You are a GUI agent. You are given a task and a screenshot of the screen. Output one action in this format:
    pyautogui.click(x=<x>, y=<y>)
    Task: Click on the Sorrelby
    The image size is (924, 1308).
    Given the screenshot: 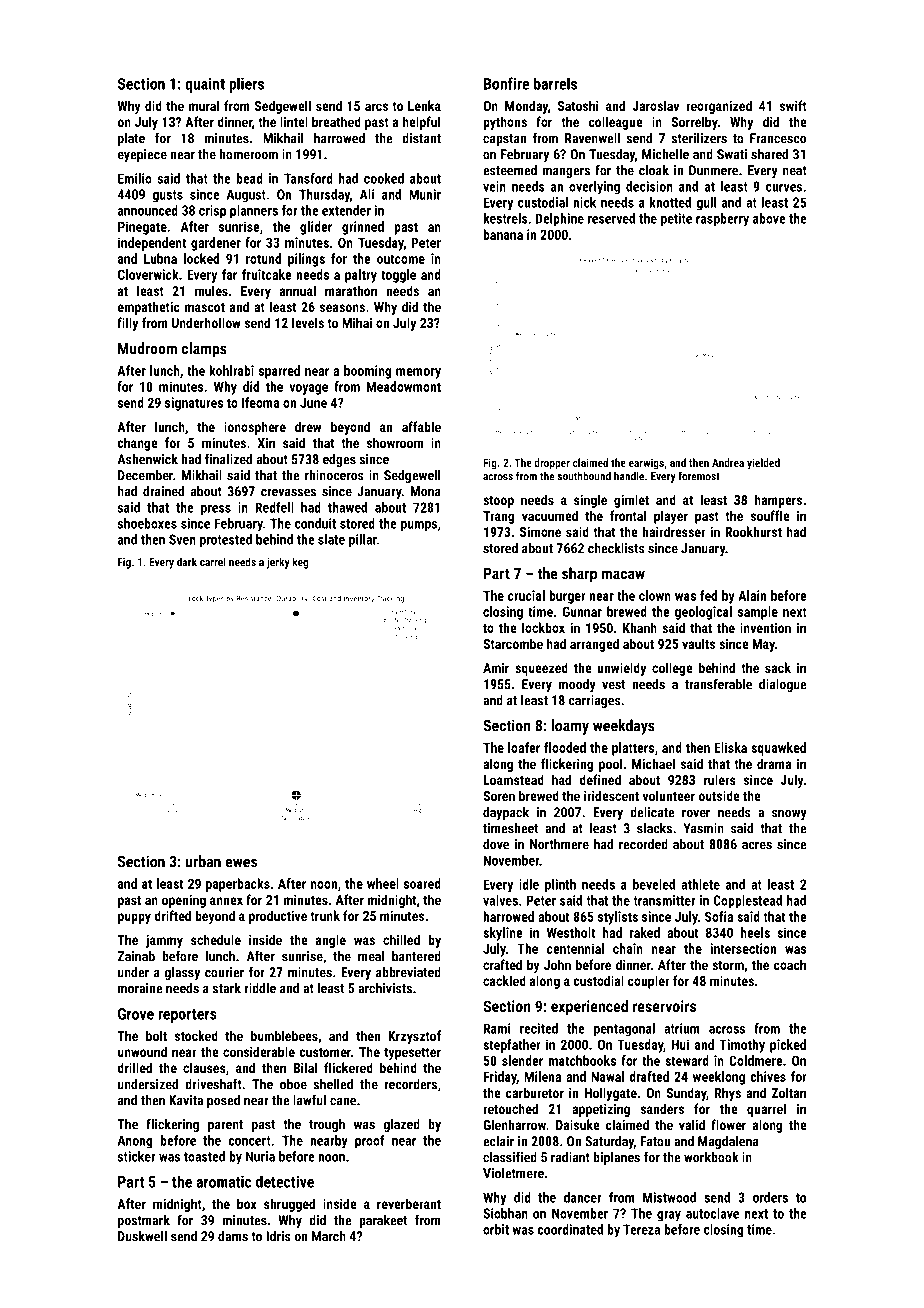 What is the action you would take?
    pyautogui.click(x=694, y=123)
